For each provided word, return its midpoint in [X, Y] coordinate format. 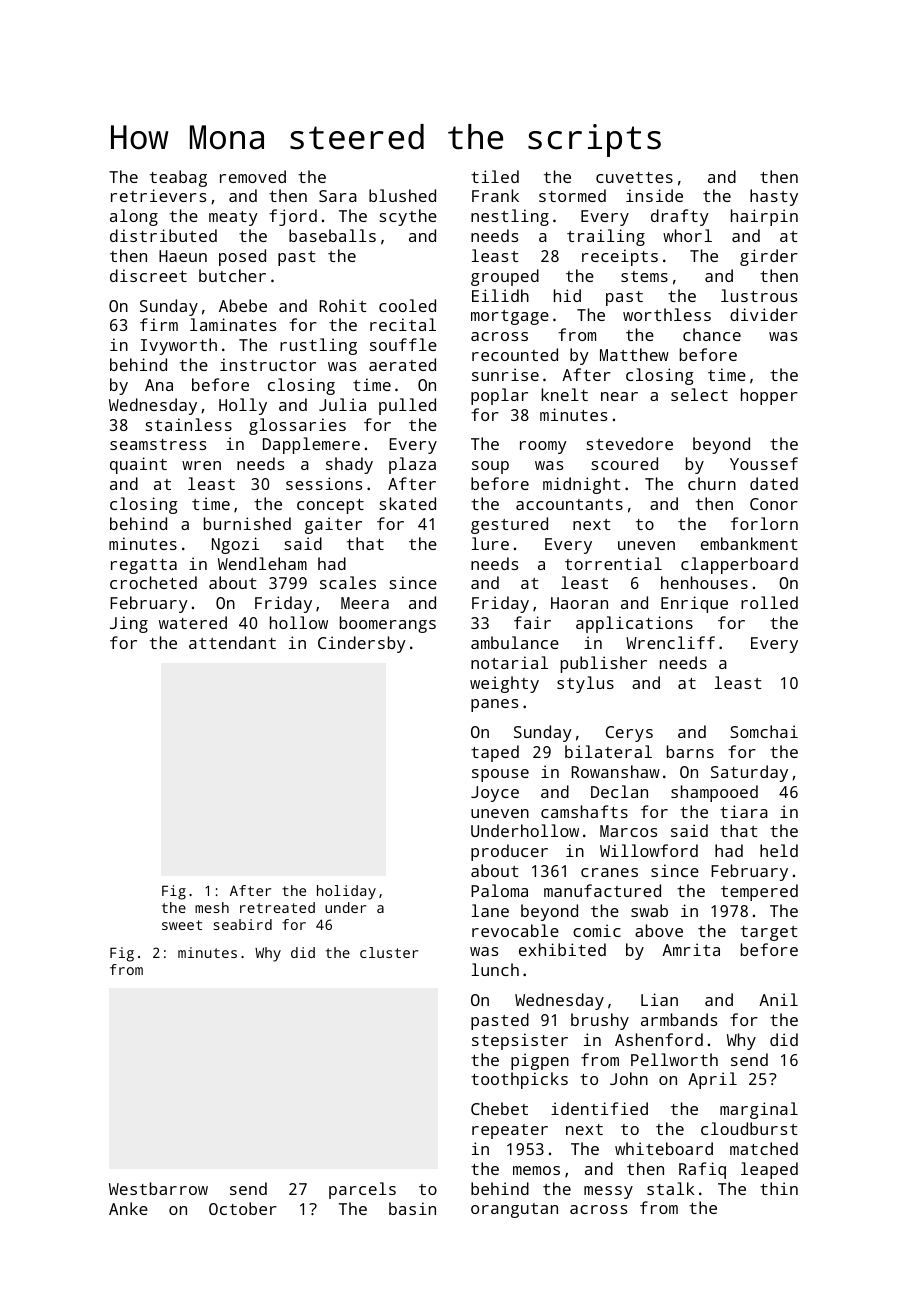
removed [253, 176]
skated [408, 503]
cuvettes [634, 177]
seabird [243, 924]
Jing [129, 624]
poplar [499, 396]
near [619, 396]
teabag [178, 178]
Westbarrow [158, 1188]
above [659, 930]
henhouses [704, 582]
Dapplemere [311, 445]
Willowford [649, 850]
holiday [346, 892]
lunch [495, 969]
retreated [277, 907]
